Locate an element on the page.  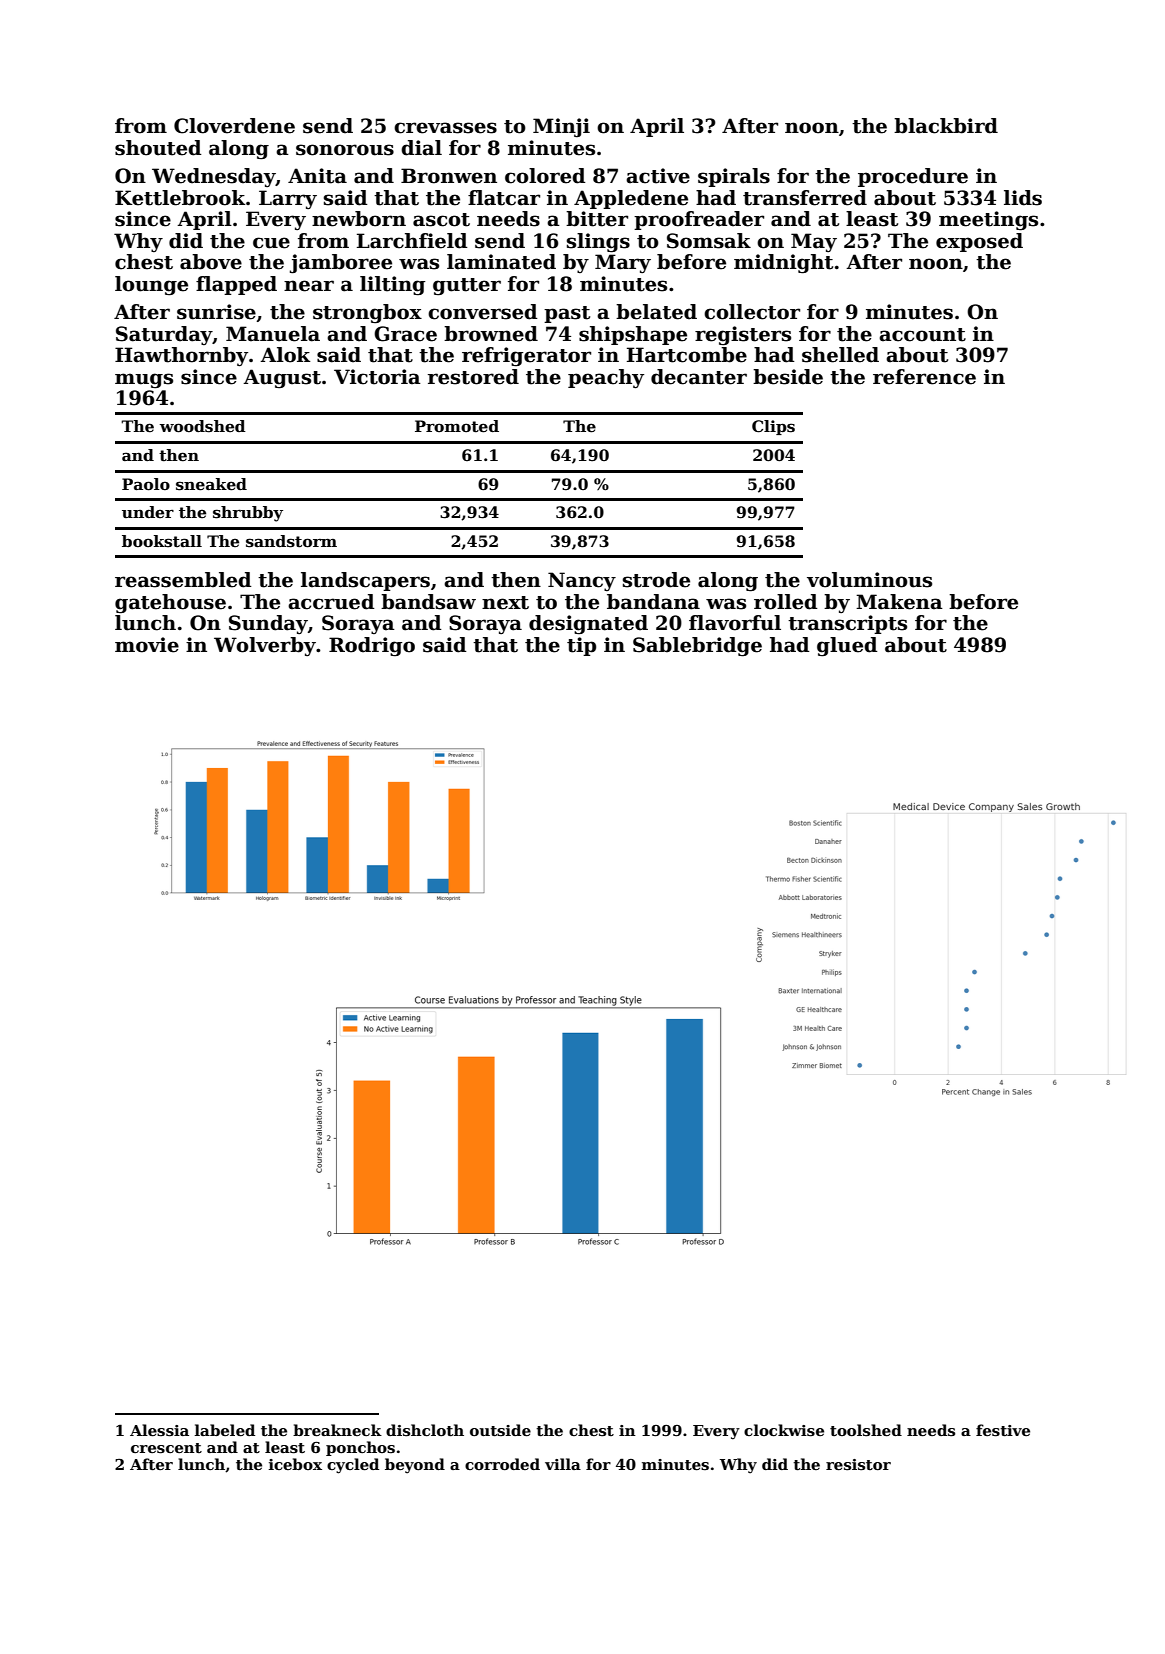
breakneck is located at coordinates (337, 1430).
